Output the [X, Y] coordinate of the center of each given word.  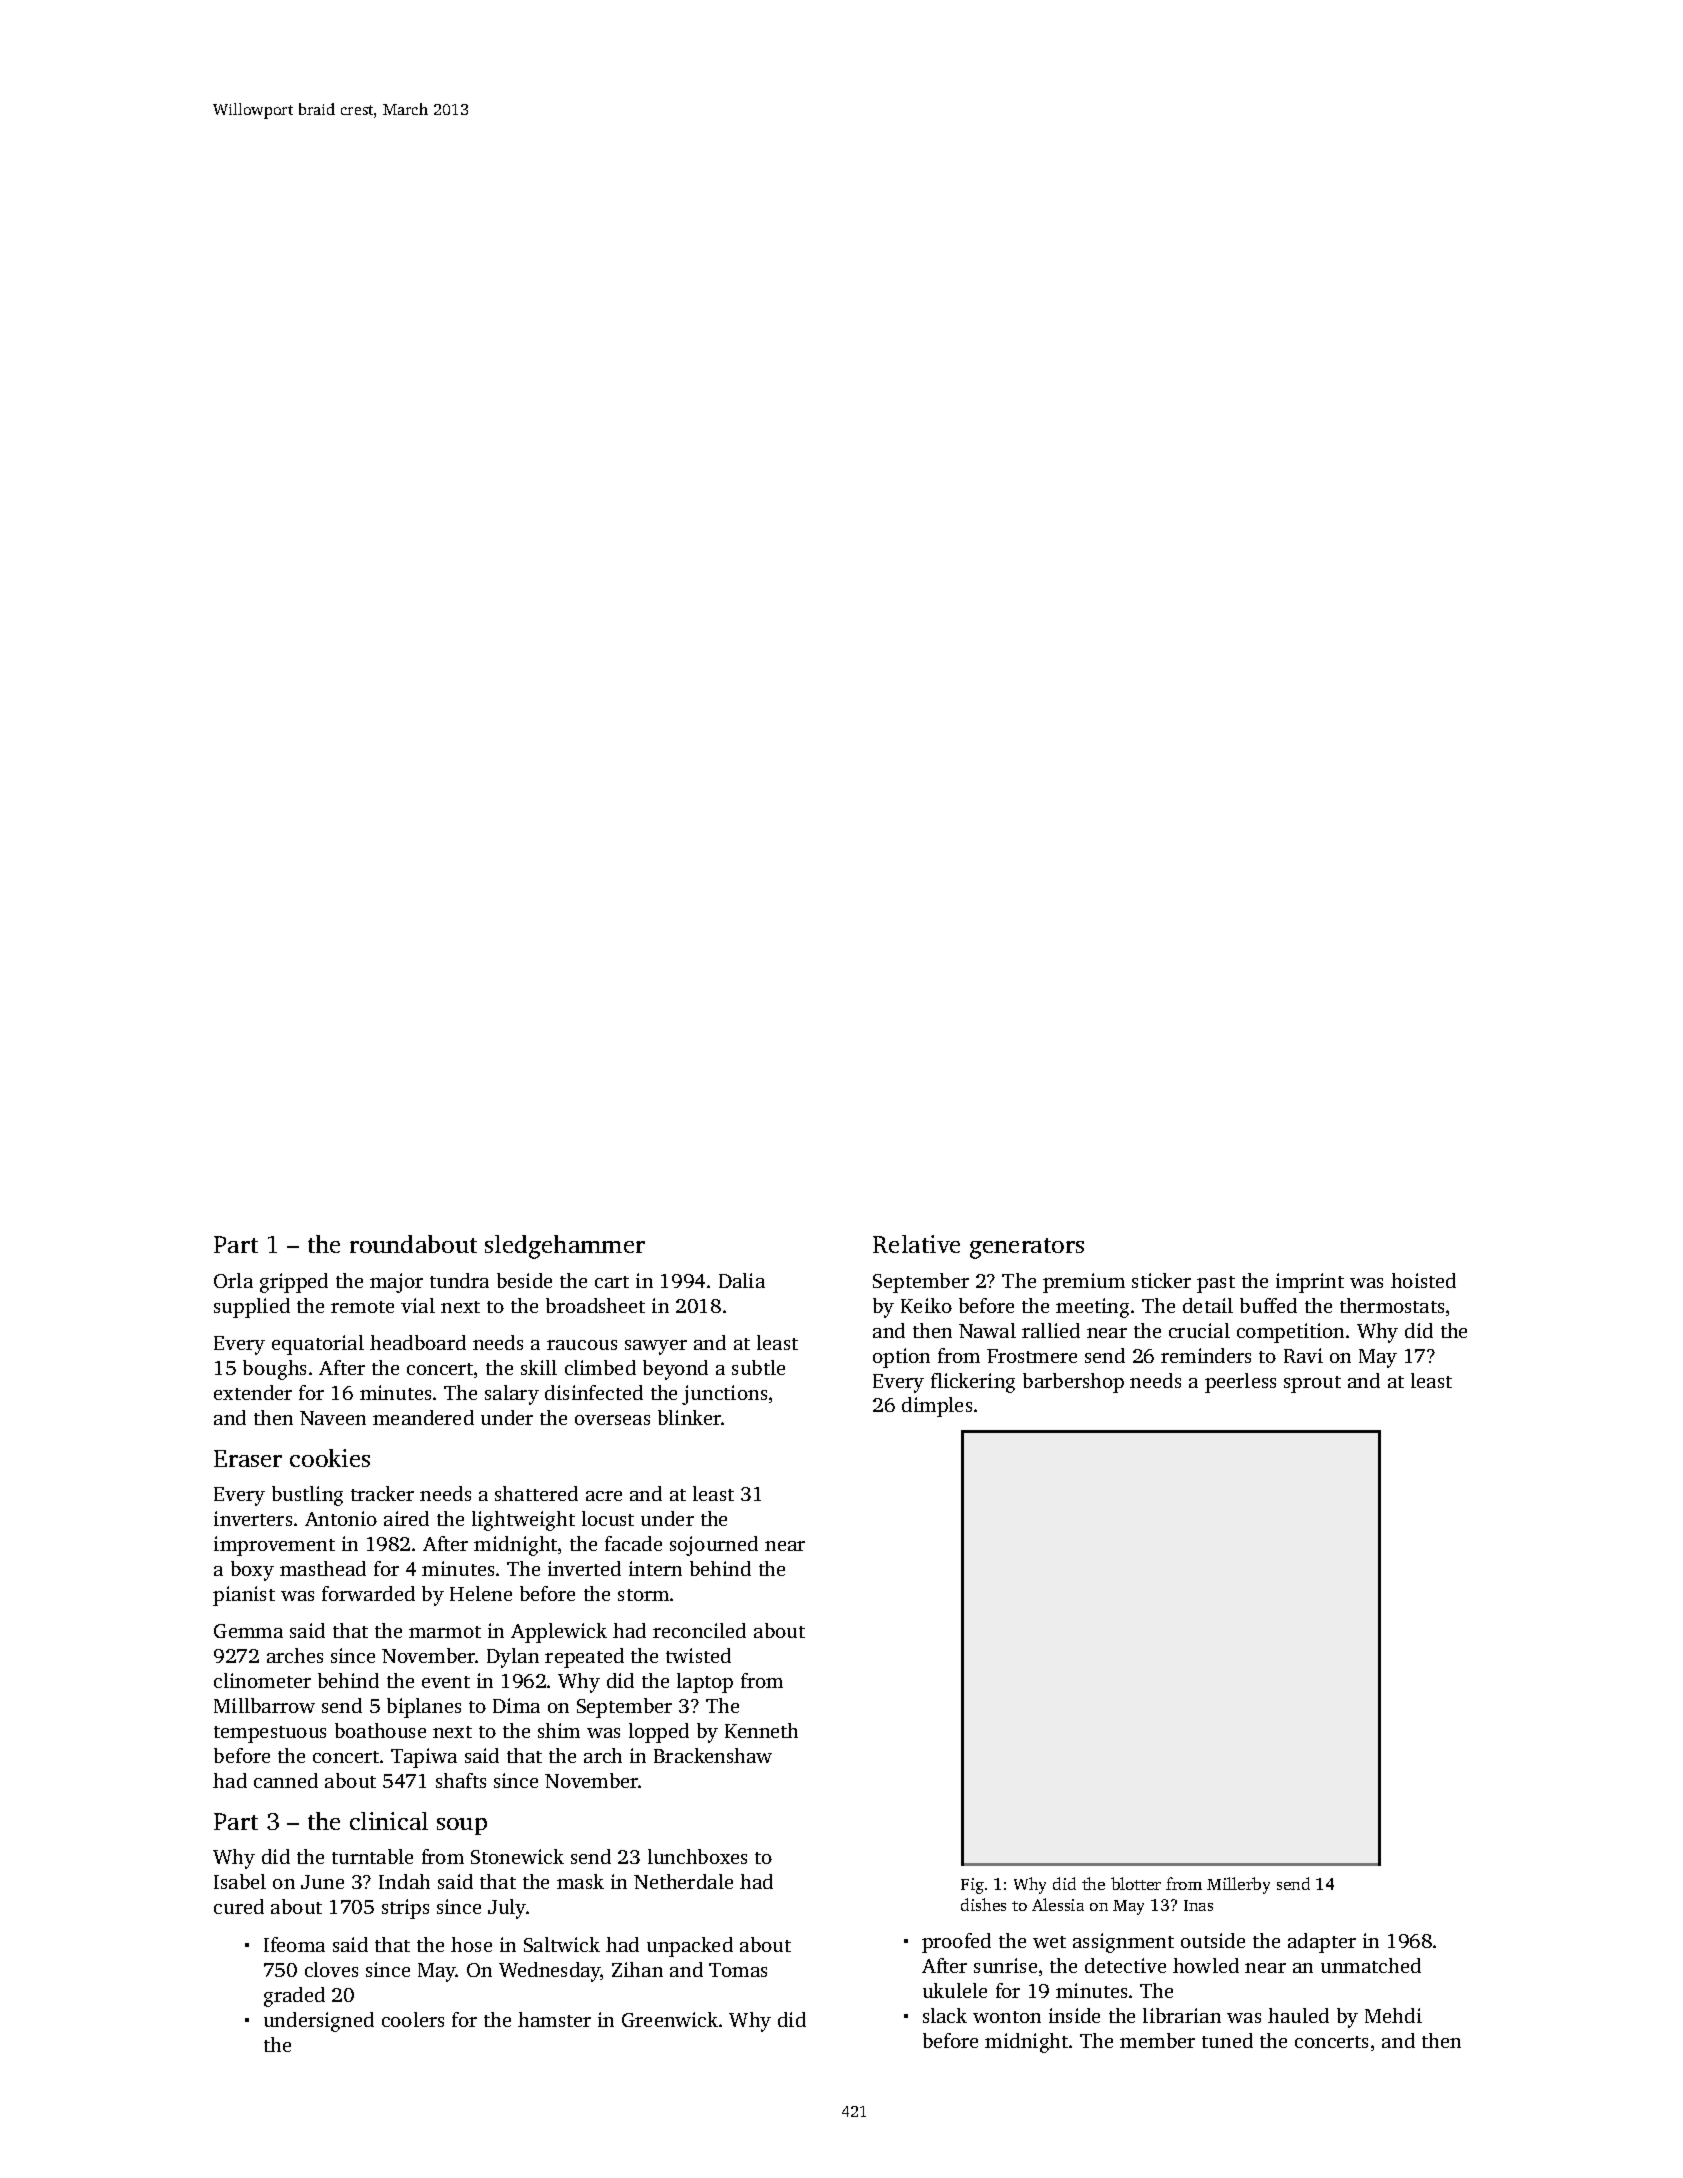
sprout [1312, 1384]
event [446, 1682]
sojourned [714, 1546]
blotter [1136, 1883]
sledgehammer [565, 1247]
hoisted [1423, 1280]
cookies [330, 1458]
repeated [584, 1658]
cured [239, 1906]
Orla [233, 1280]
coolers [413, 2019]
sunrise [1005, 1965]
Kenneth [761, 1730]
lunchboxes [697, 1856]
